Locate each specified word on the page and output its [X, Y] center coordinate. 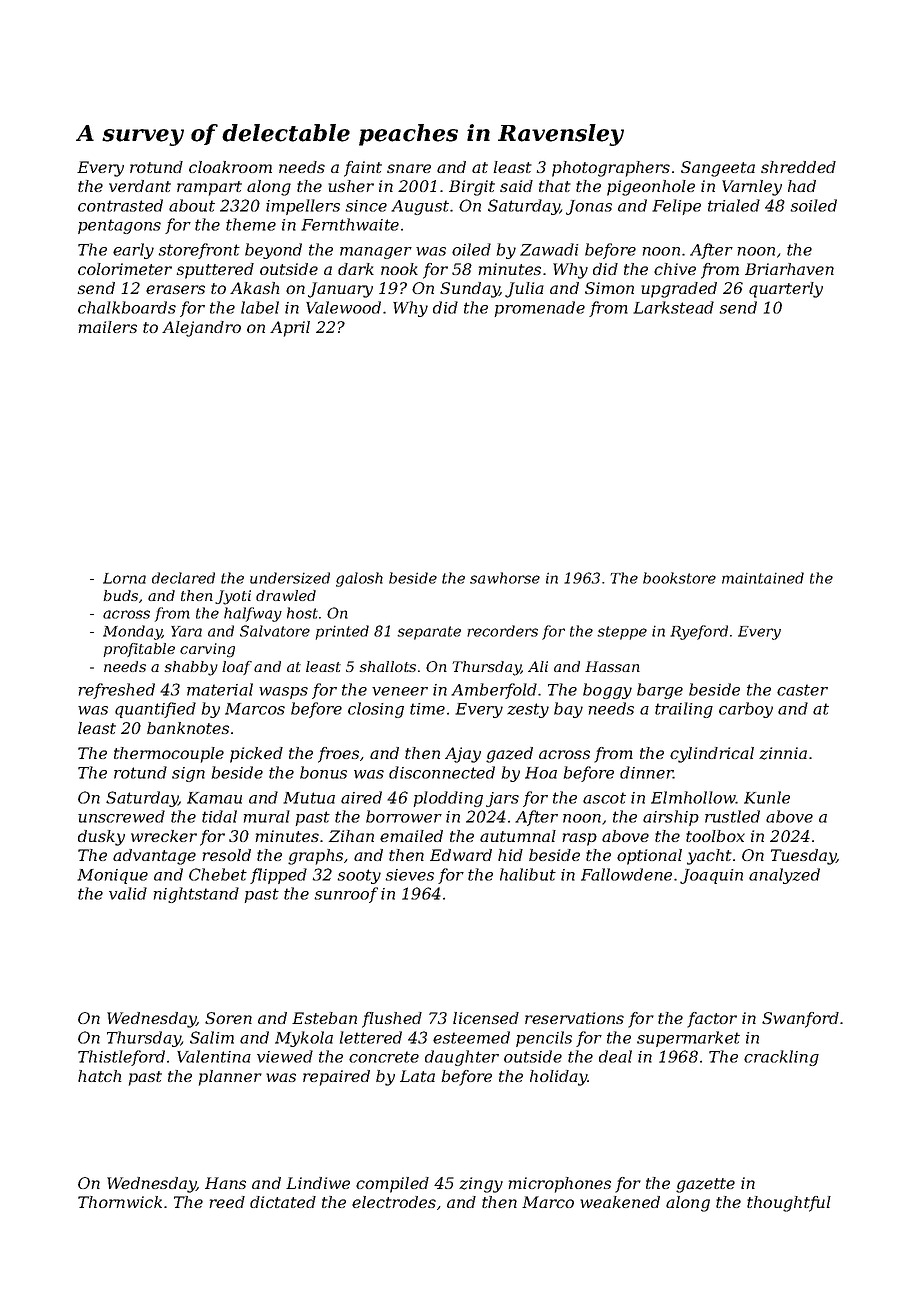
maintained [763, 578]
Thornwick [120, 1202]
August [420, 207]
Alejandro [201, 329]
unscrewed [121, 816]
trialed [734, 205]
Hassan [612, 666]
